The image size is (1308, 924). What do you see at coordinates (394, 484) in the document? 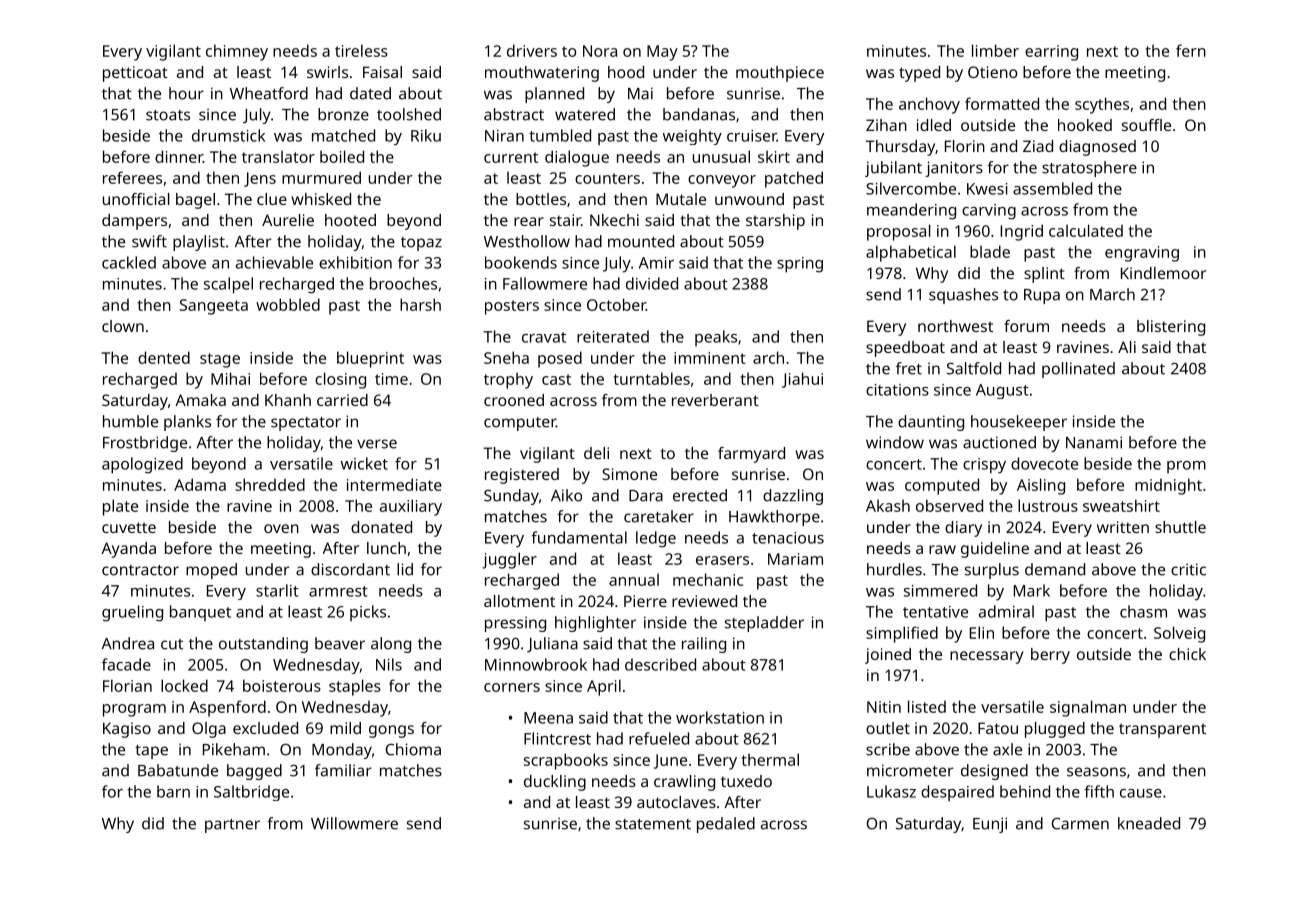
I see `intermediate` at bounding box center [394, 484].
